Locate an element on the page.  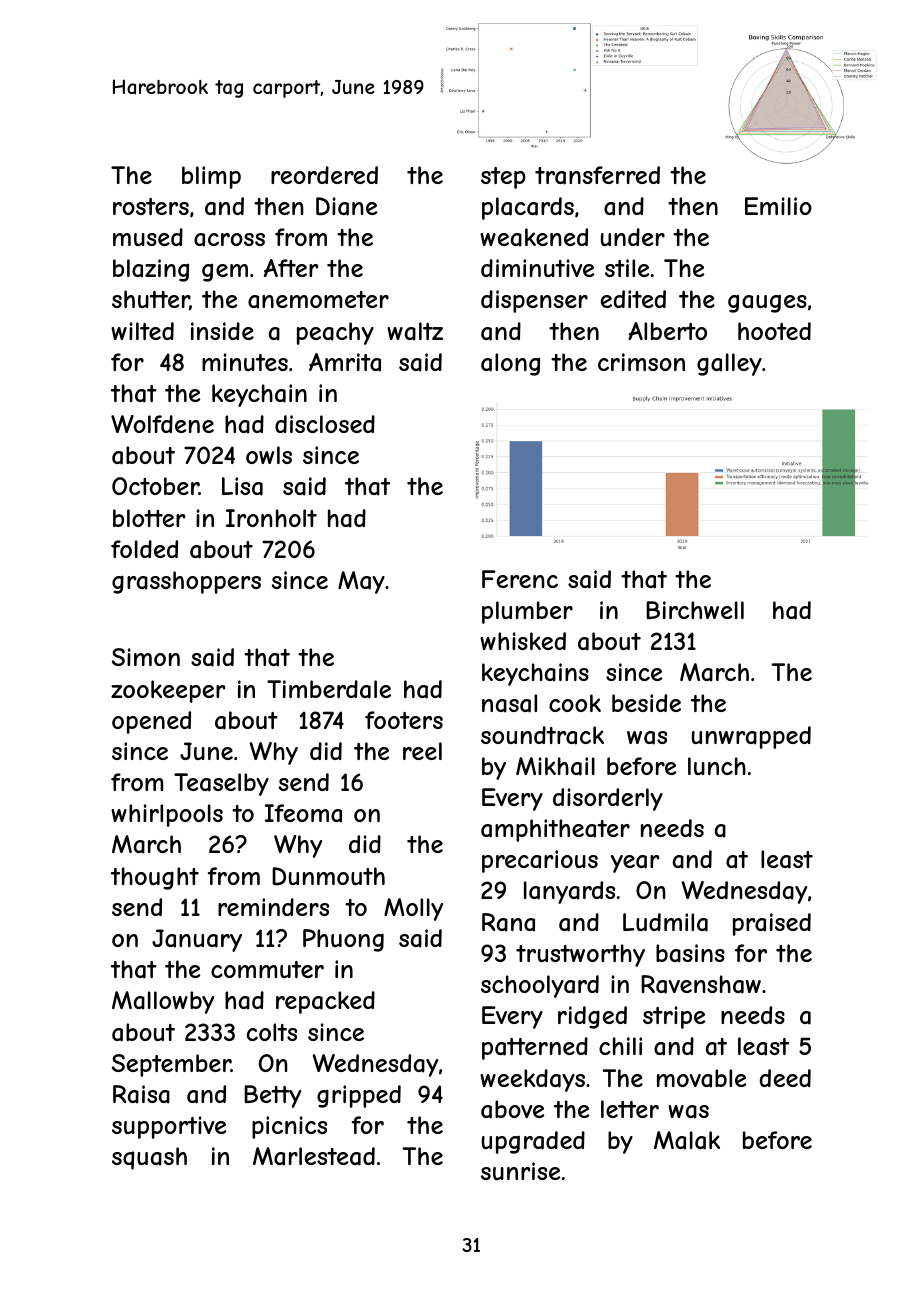
above is located at coordinates (512, 1109).
